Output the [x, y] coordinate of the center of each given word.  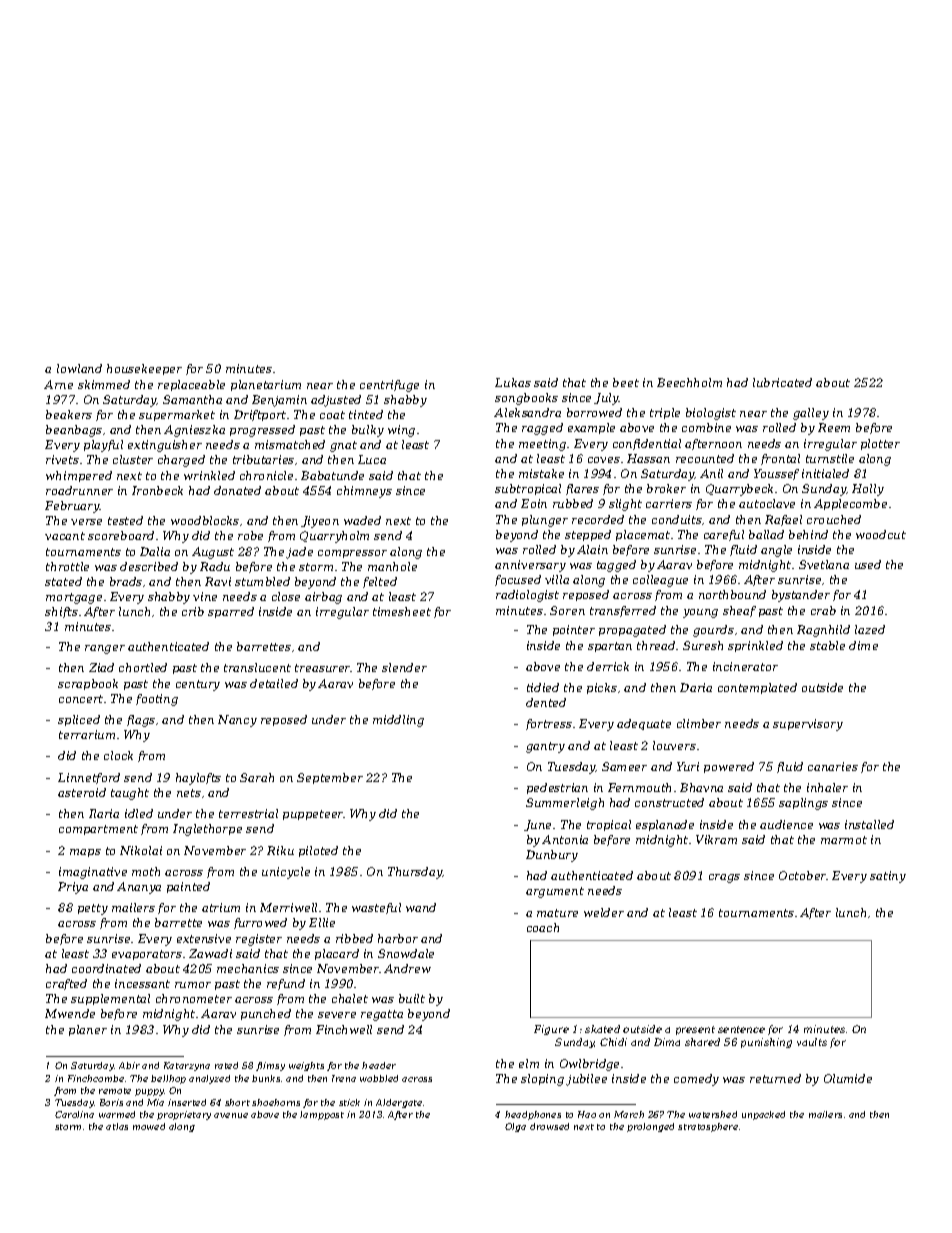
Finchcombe [96, 1078]
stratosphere [708, 1127]
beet [626, 382]
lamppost [322, 1115]
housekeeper [144, 369]
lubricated [782, 382]
